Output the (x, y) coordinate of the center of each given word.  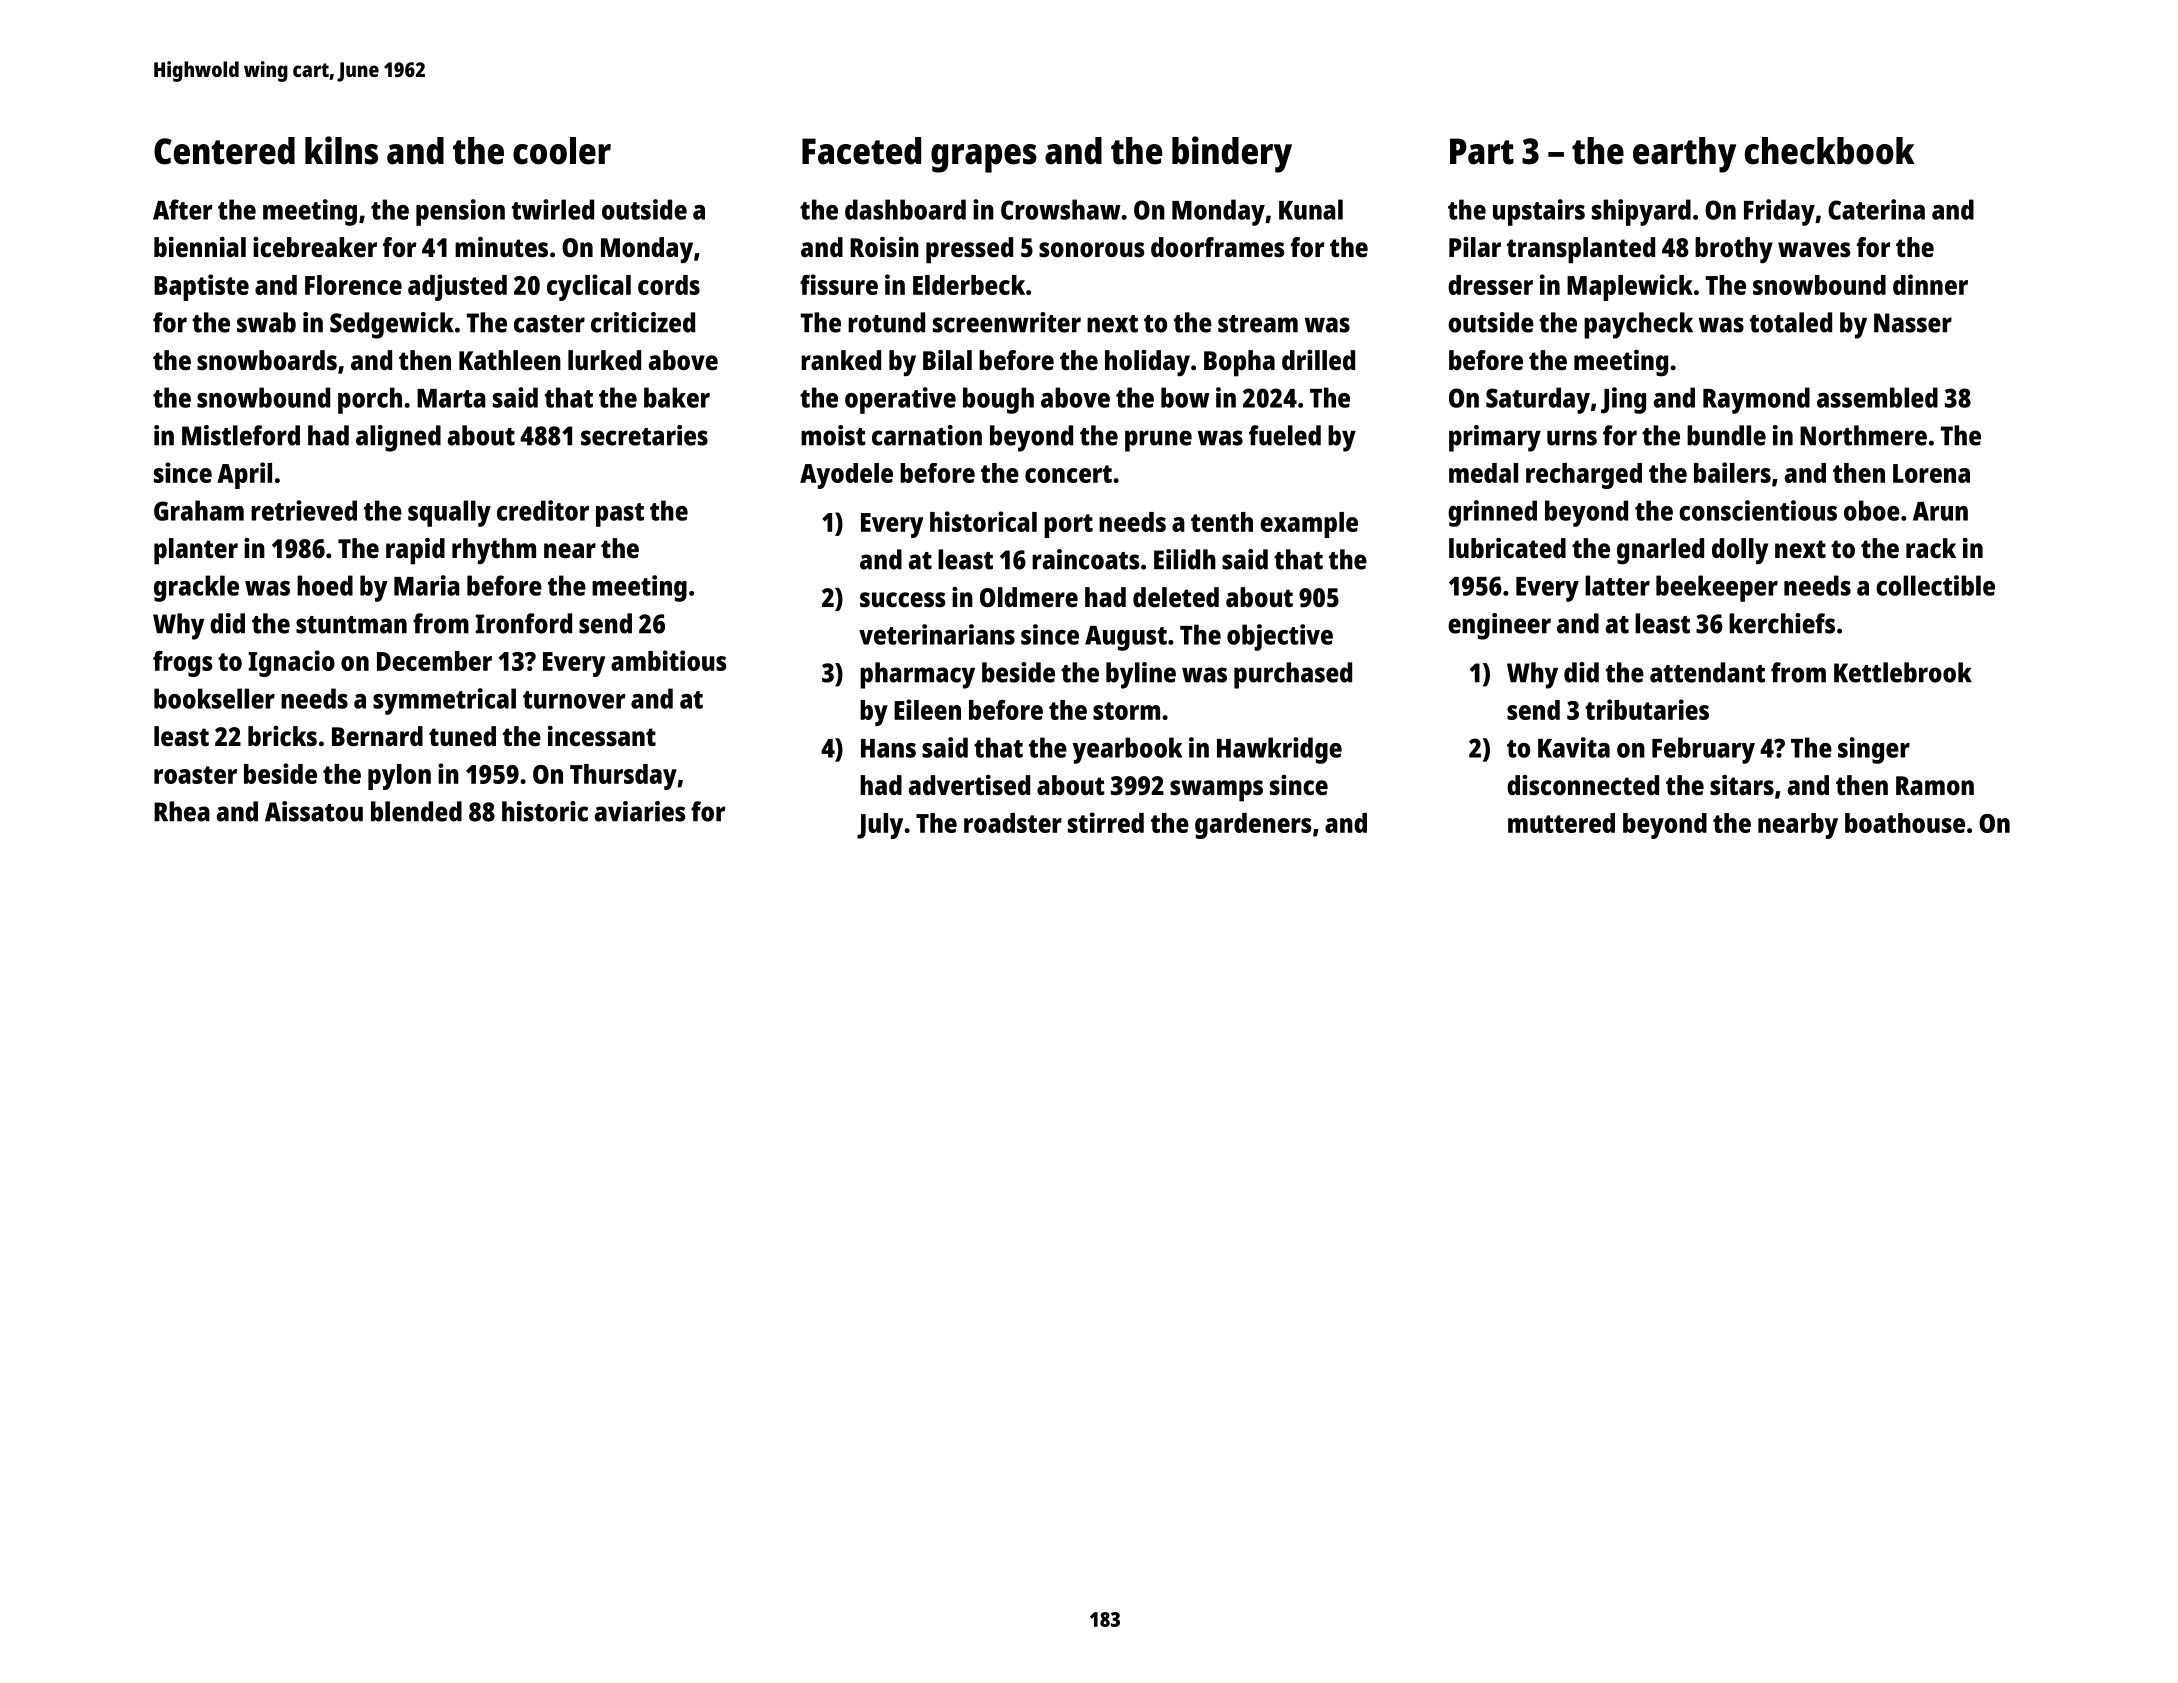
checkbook (1830, 151)
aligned (398, 438)
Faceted (861, 151)
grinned (1492, 513)
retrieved (304, 510)
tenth (1222, 522)
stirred (1106, 822)
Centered (224, 151)
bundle (1726, 435)
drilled (1318, 360)
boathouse (1905, 823)
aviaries (640, 811)
